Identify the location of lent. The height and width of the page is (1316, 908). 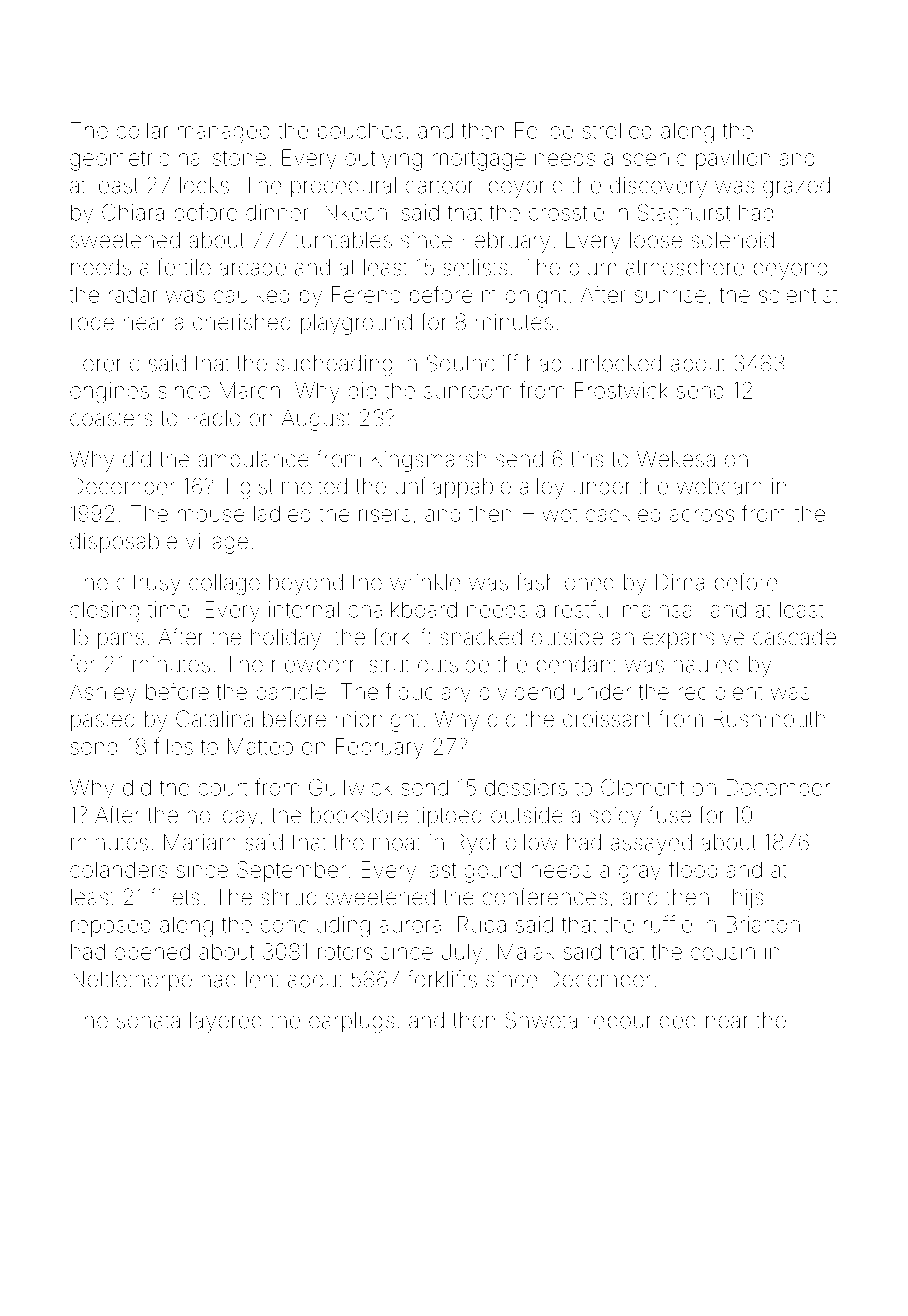
(263, 979).
